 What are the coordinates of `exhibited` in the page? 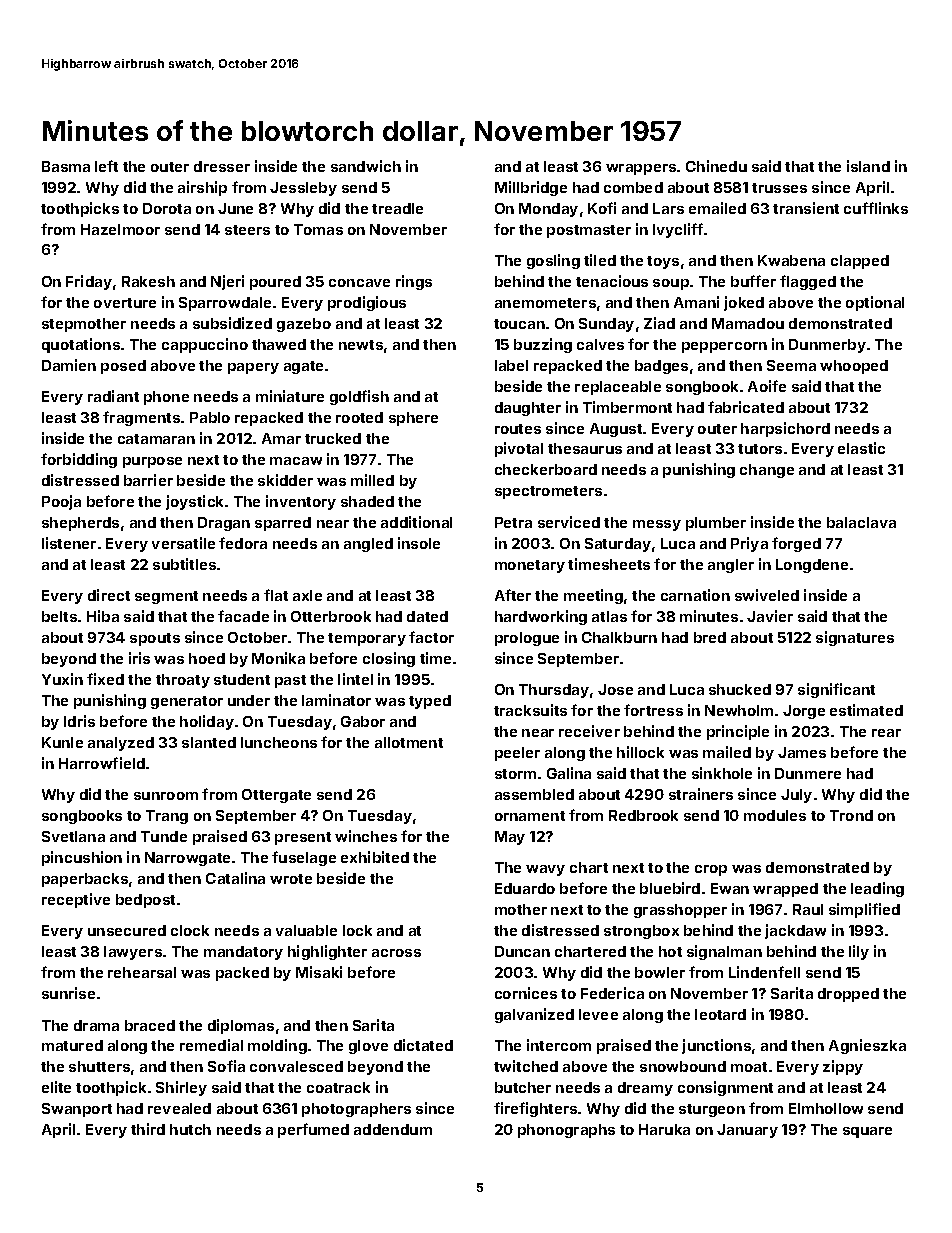 It's located at (375, 857).
